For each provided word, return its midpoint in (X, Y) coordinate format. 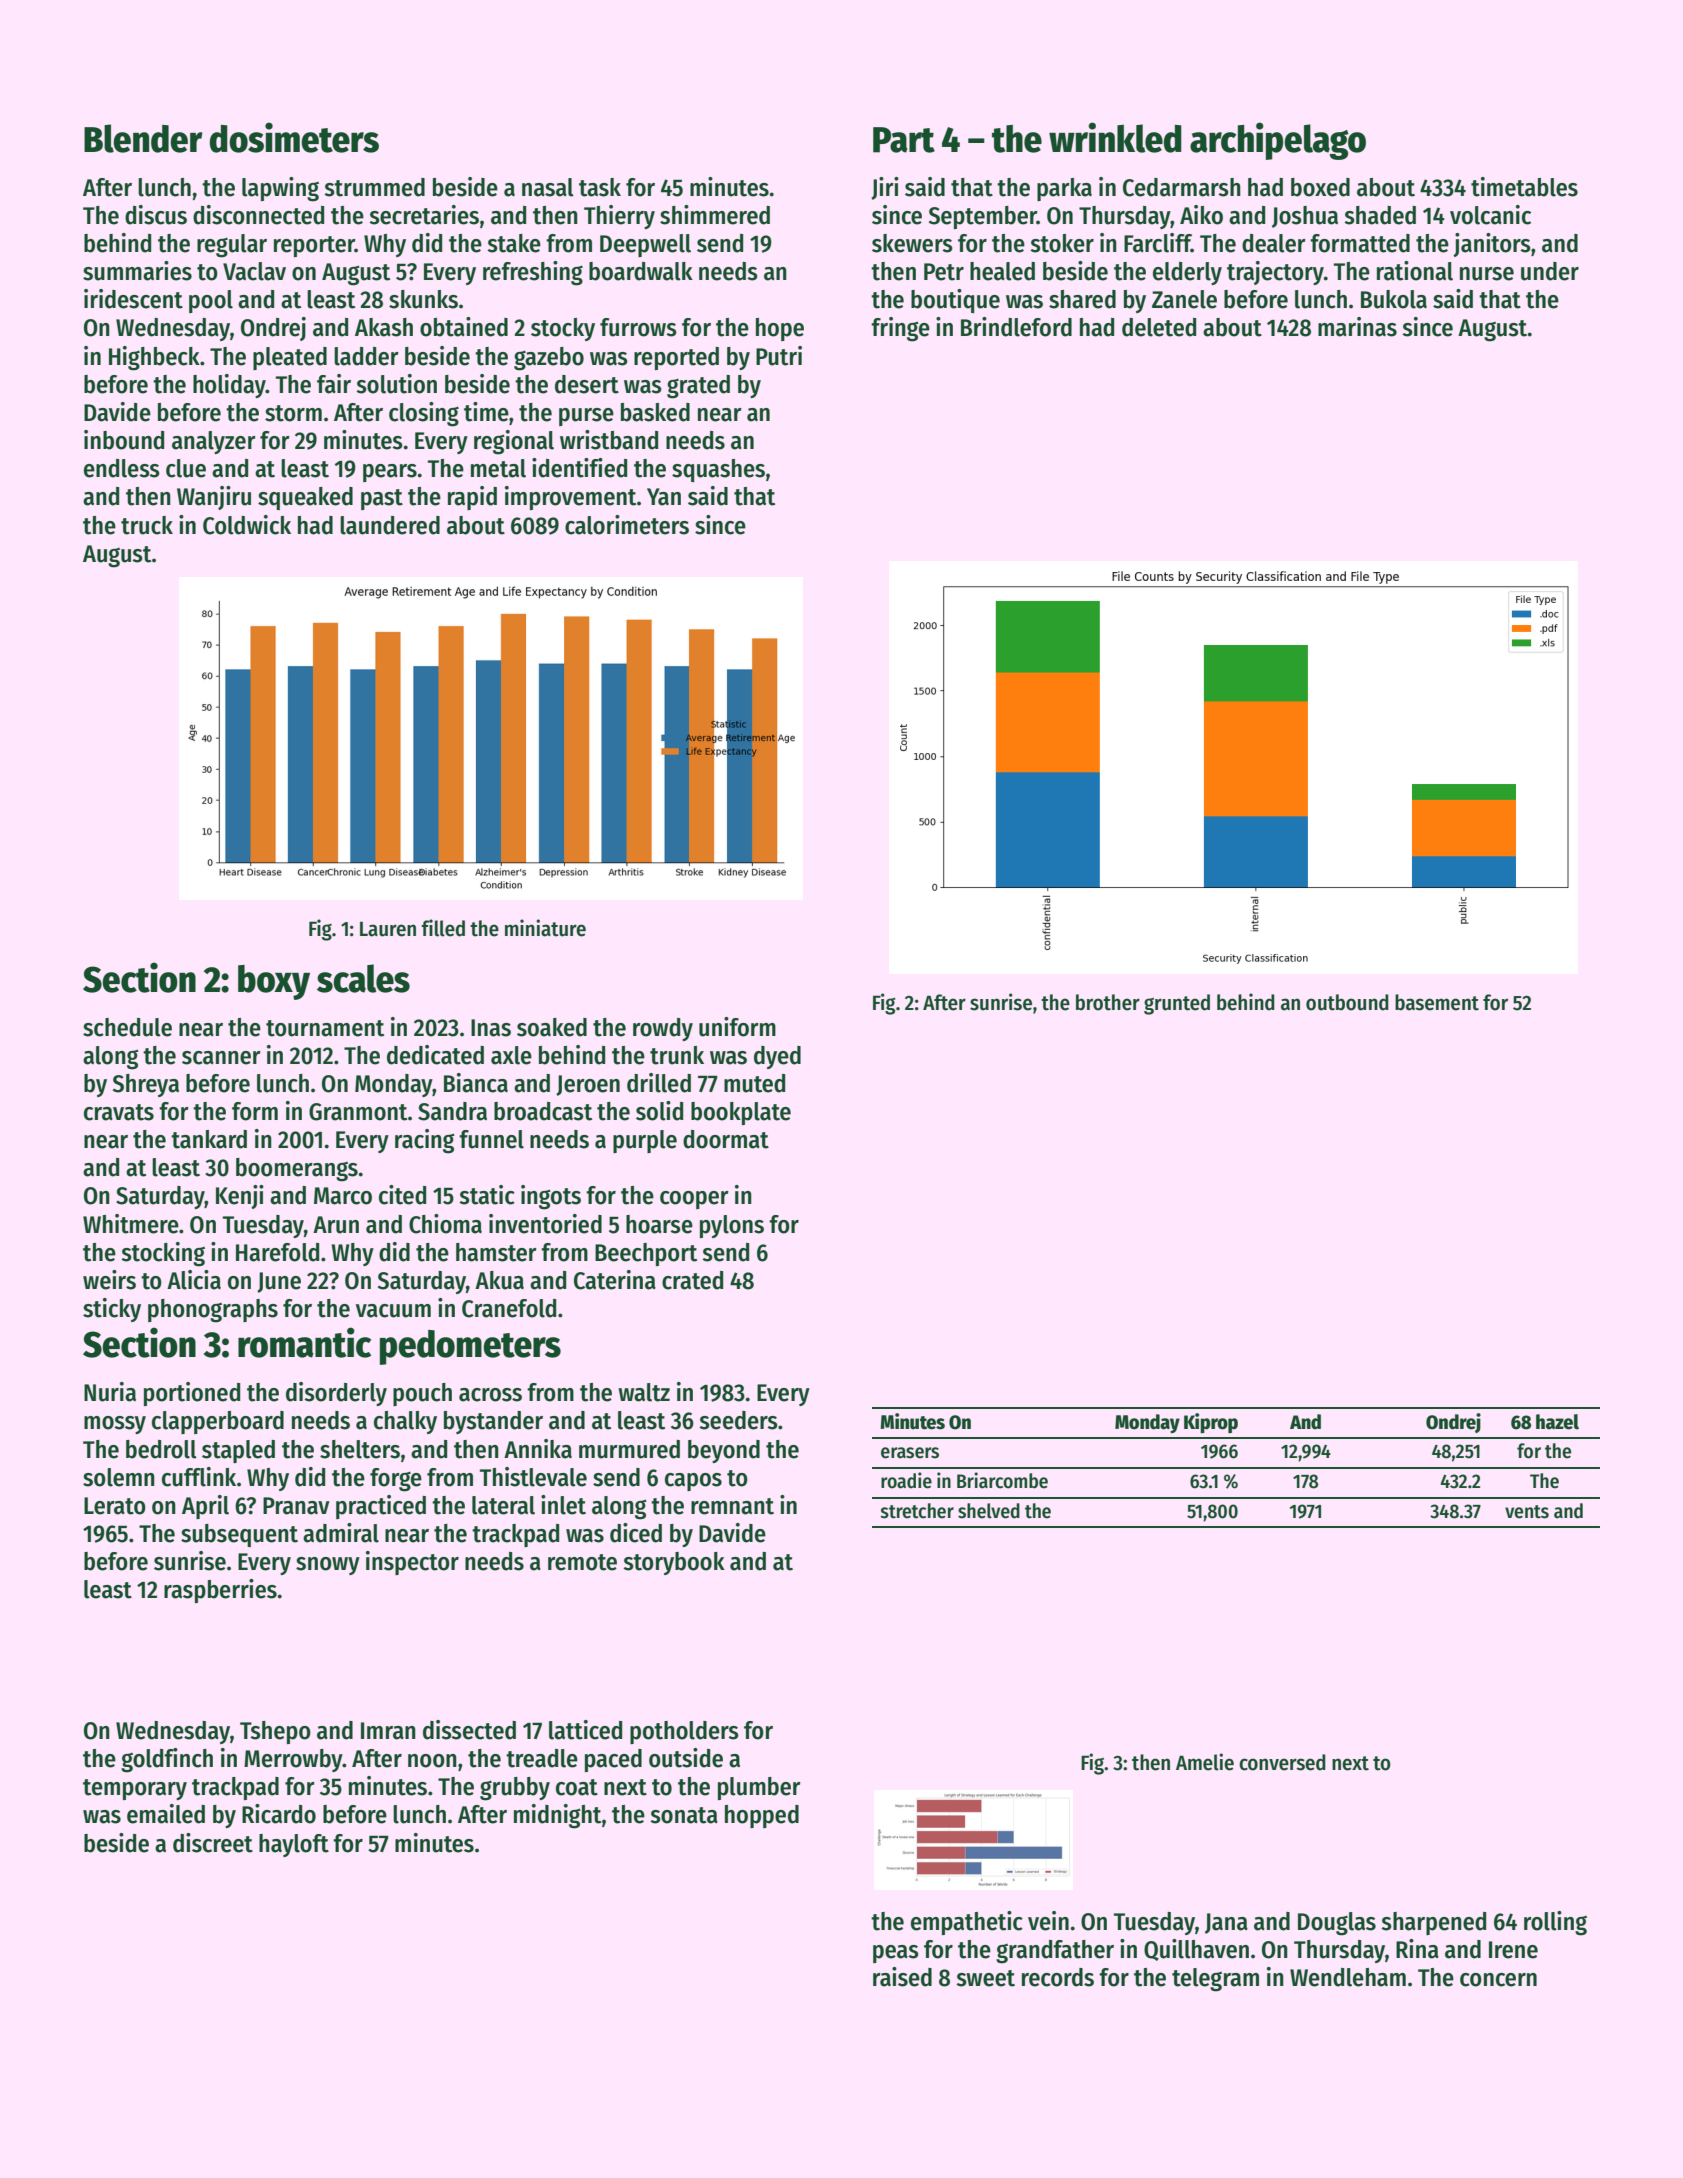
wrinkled (1115, 137)
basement (1437, 1002)
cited (402, 1195)
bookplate (741, 1113)
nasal (548, 187)
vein (1048, 1921)
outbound (1347, 1002)
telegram (1215, 1980)
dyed (777, 1057)
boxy (274, 982)
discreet (213, 1843)
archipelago (1278, 141)
